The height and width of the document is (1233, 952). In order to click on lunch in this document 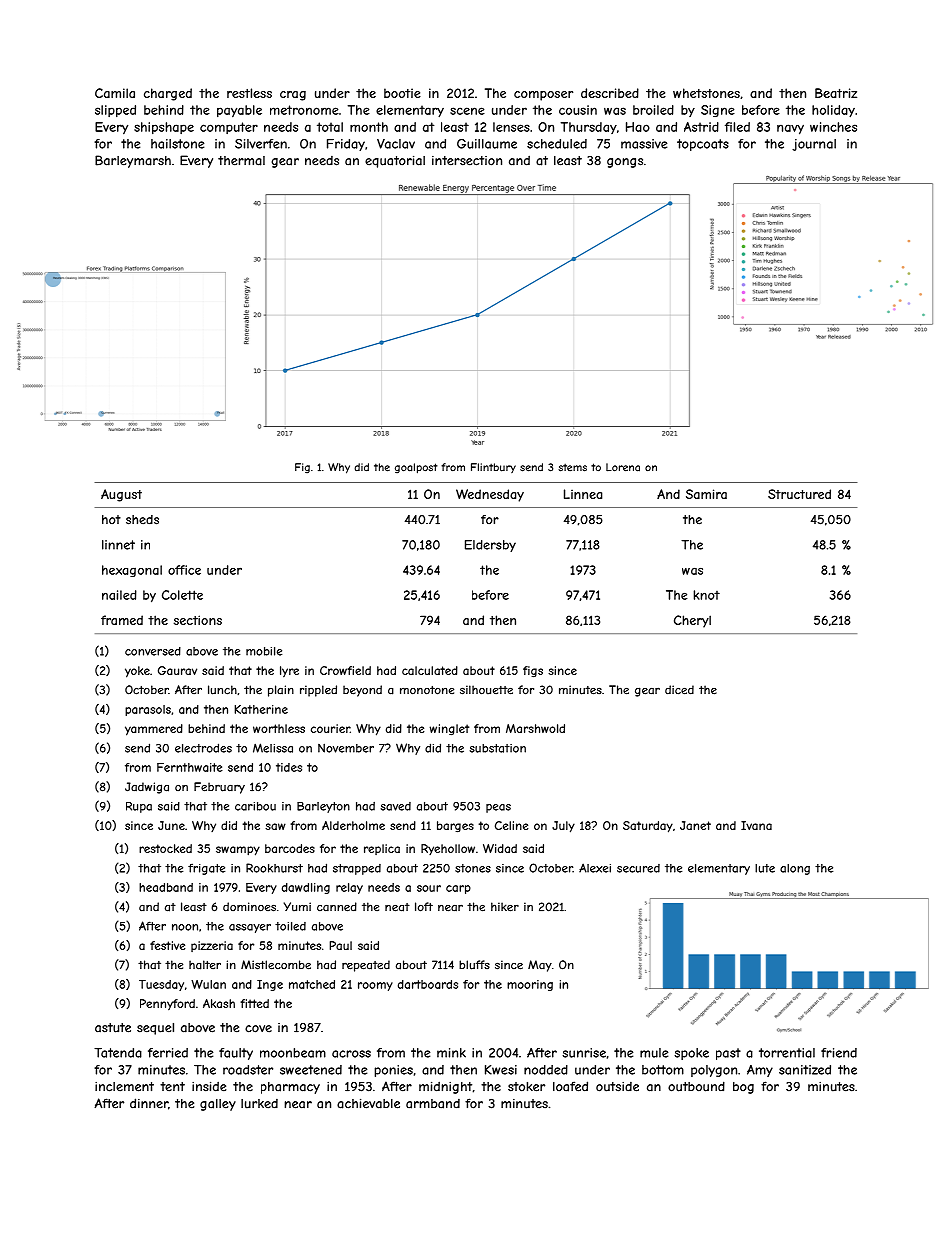, I will do `click(222, 690)`.
